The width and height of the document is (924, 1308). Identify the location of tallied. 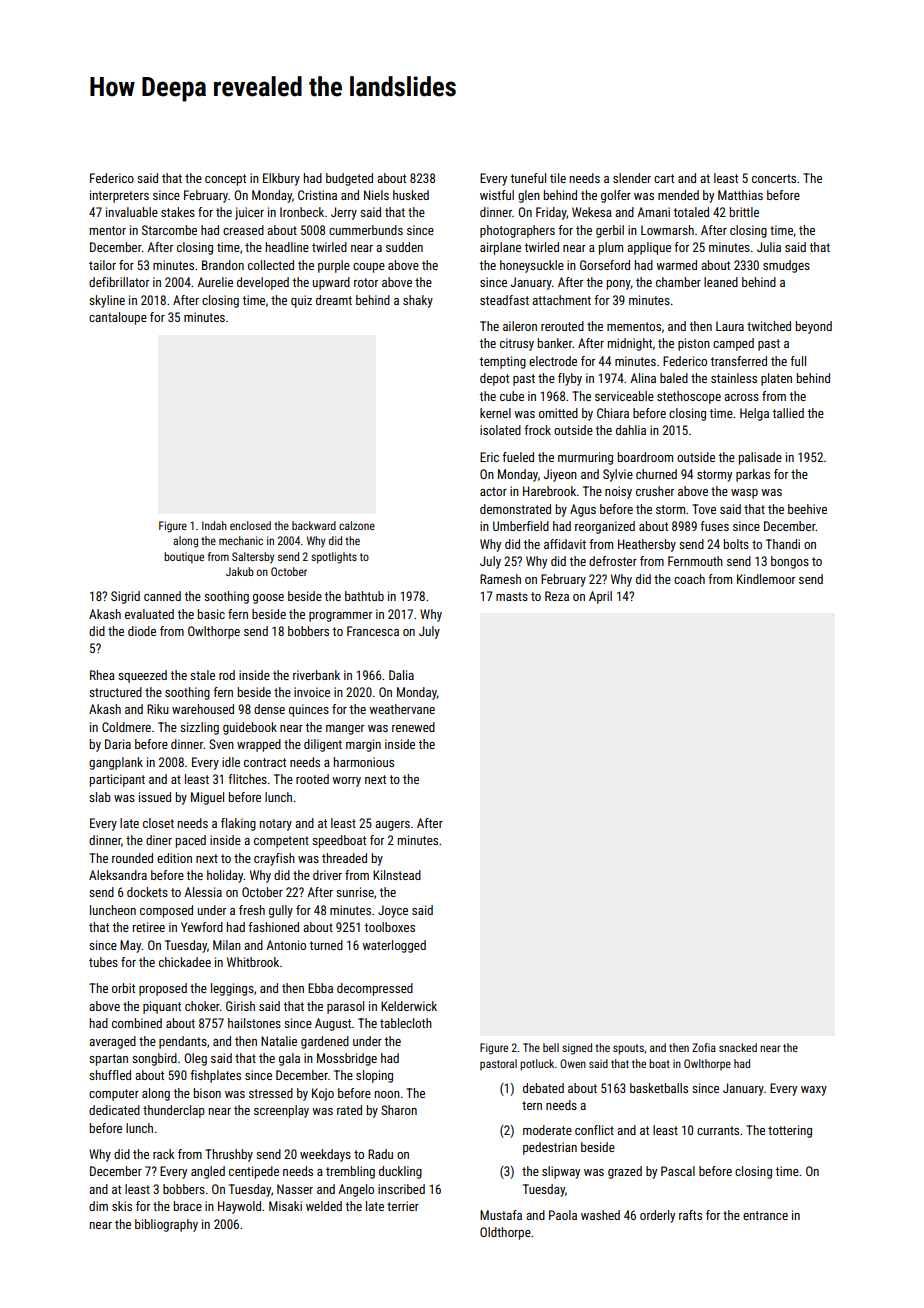
(788, 413).
